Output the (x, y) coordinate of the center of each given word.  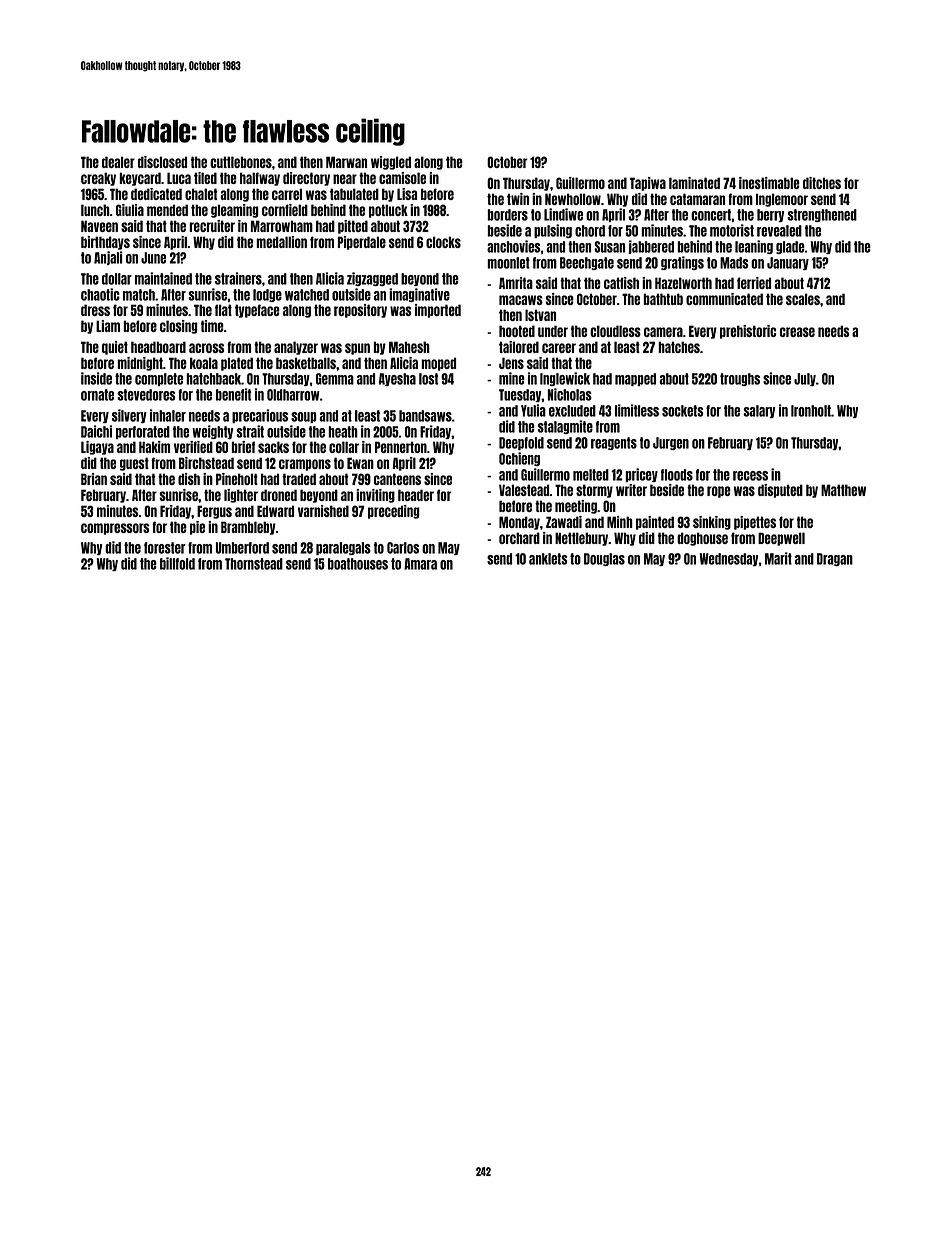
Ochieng (519, 459)
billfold (177, 563)
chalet (201, 194)
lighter (241, 496)
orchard (519, 538)
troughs (740, 379)
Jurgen (671, 443)
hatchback (213, 379)
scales (803, 299)
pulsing (553, 231)
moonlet (508, 263)
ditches (822, 183)
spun (357, 349)
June (153, 258)
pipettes (755, 523)
